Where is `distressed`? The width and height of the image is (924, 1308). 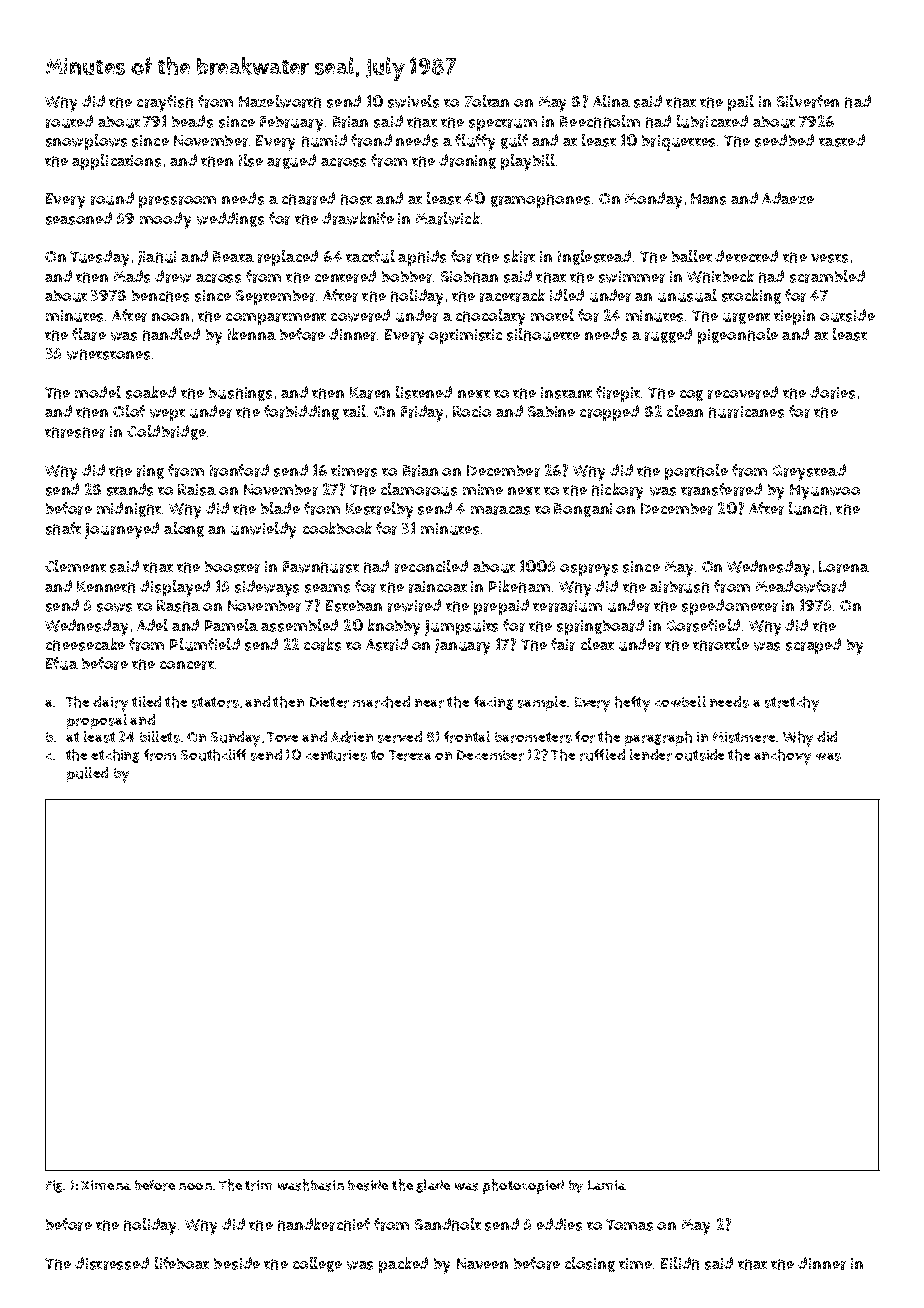
distressed is located at coordinates (112, 1263).
